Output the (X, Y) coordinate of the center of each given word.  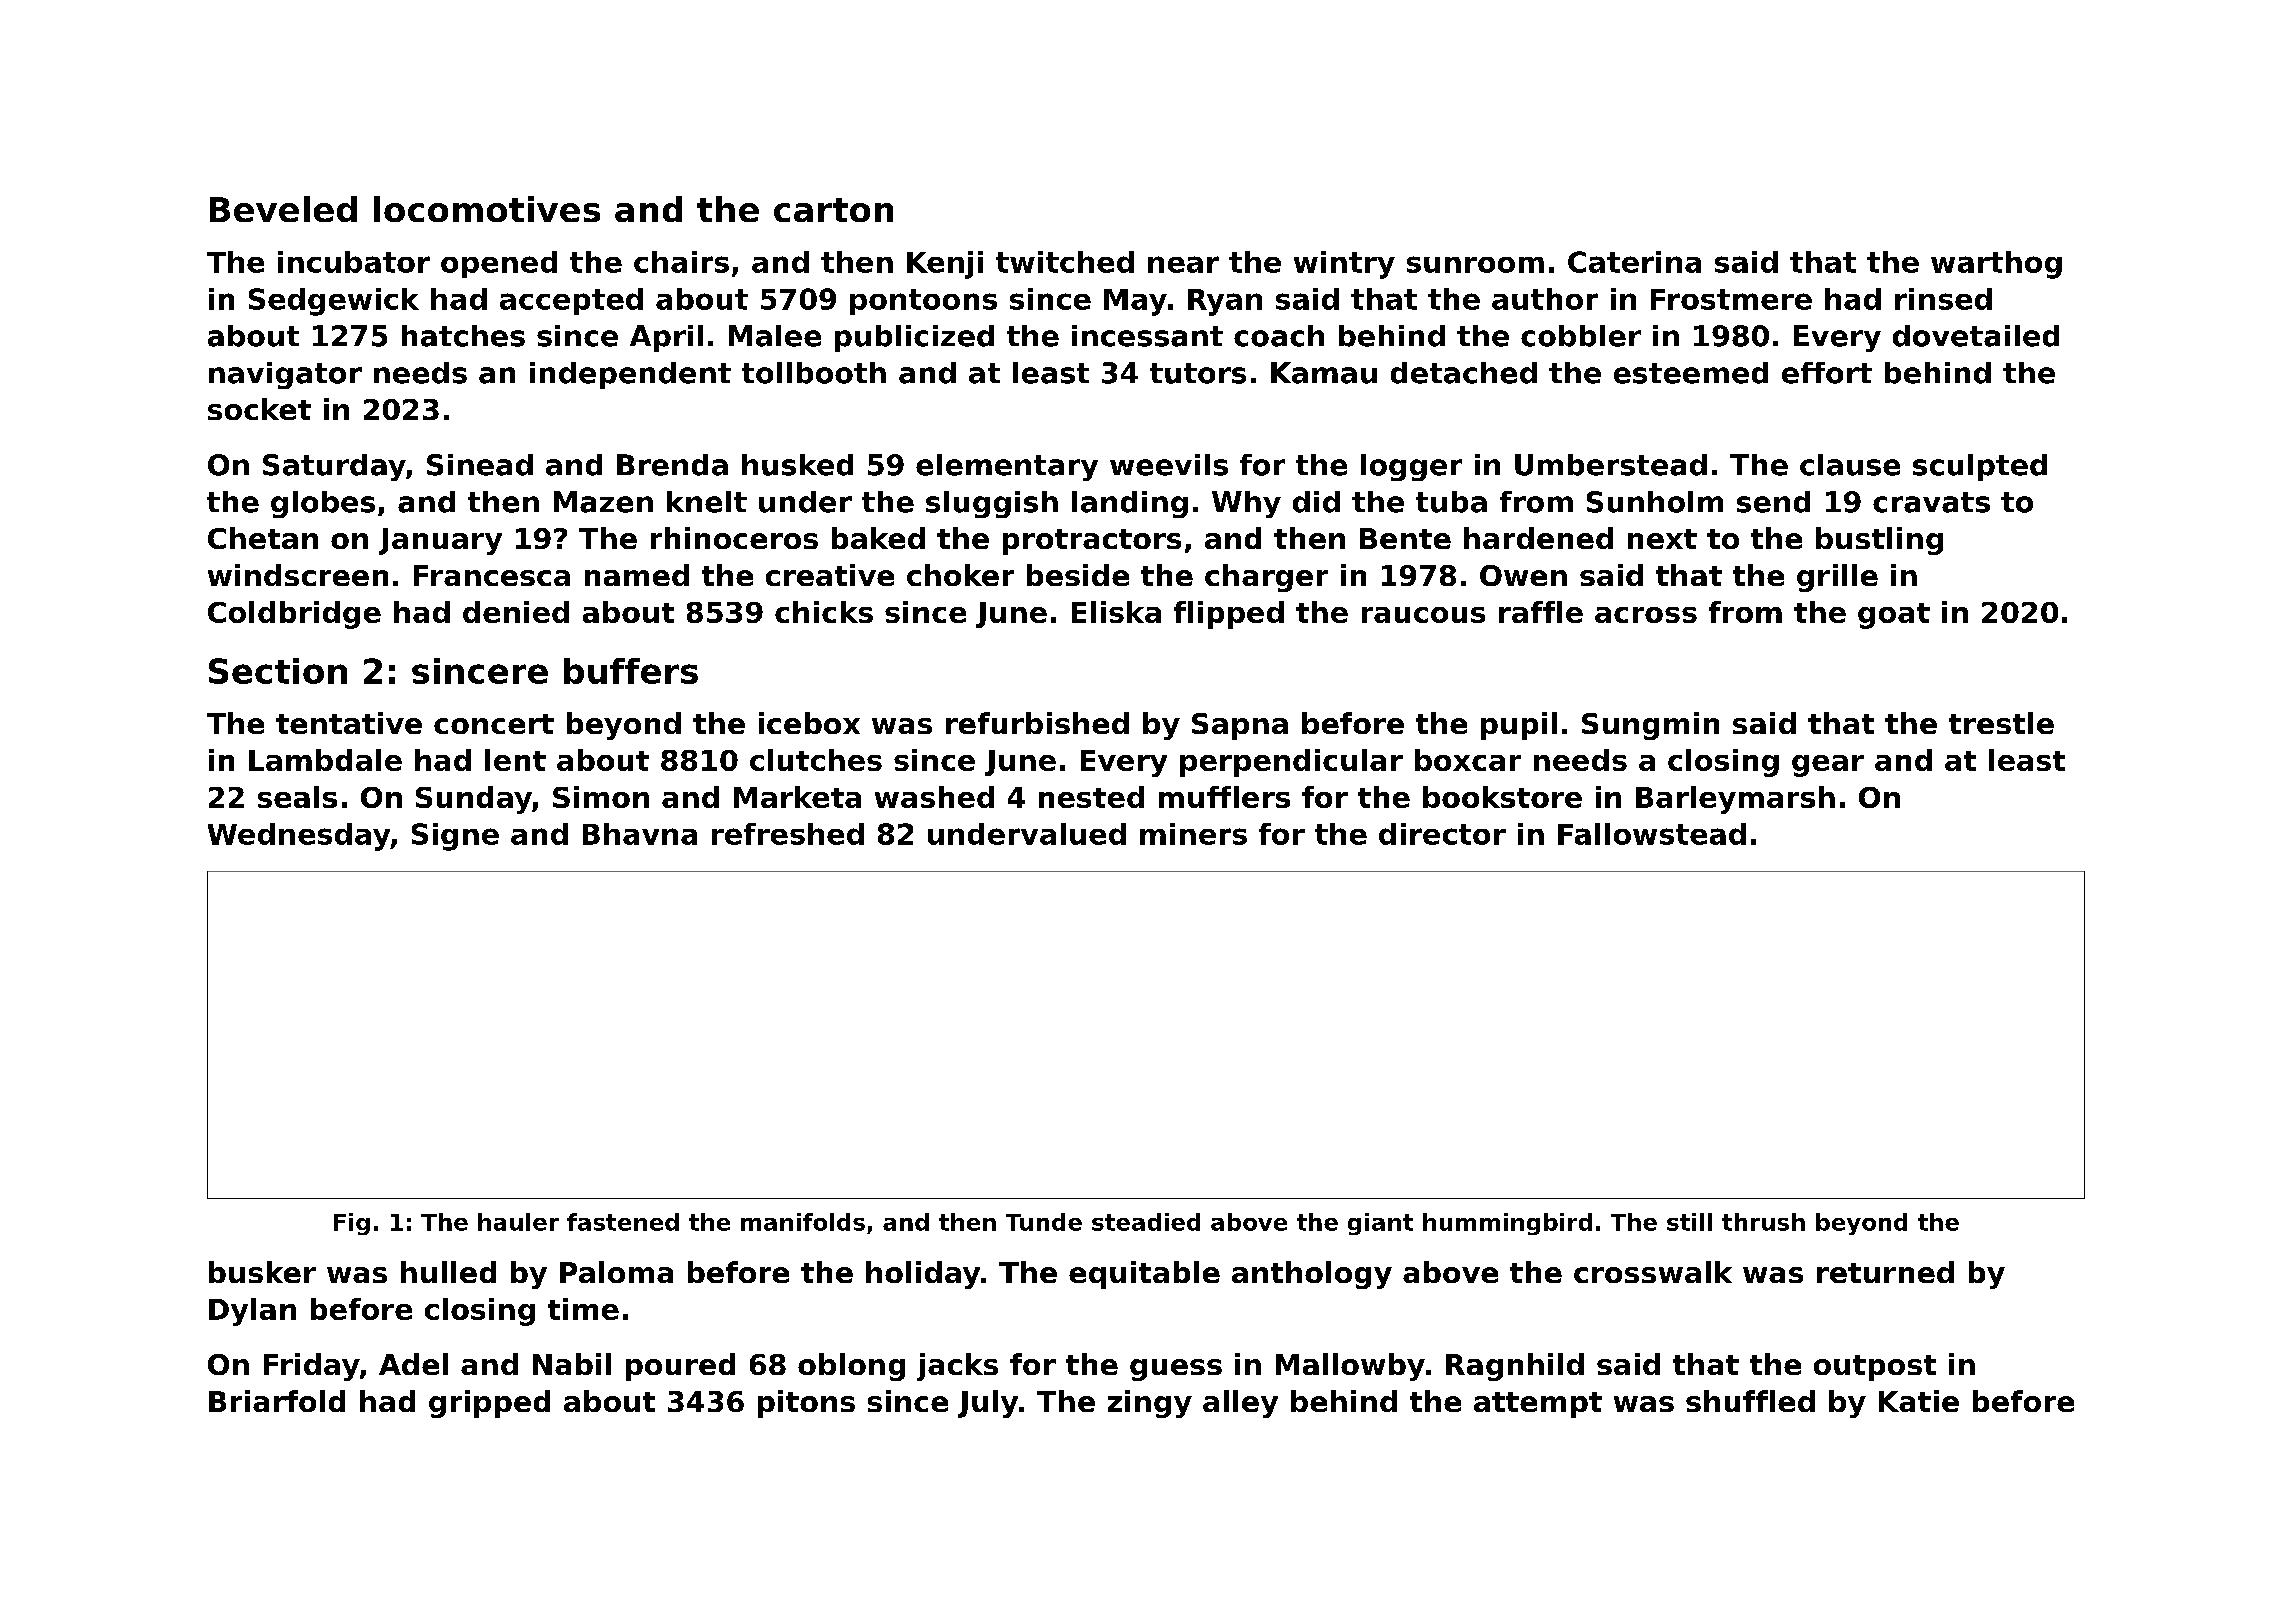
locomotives (487, 209)
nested (1091, 797)
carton (833, 210)
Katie (1919, 1401)
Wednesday (299, 837)
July (988, 1404)
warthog (1996, 265)
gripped (489, 1404)
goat (1894, 616)
